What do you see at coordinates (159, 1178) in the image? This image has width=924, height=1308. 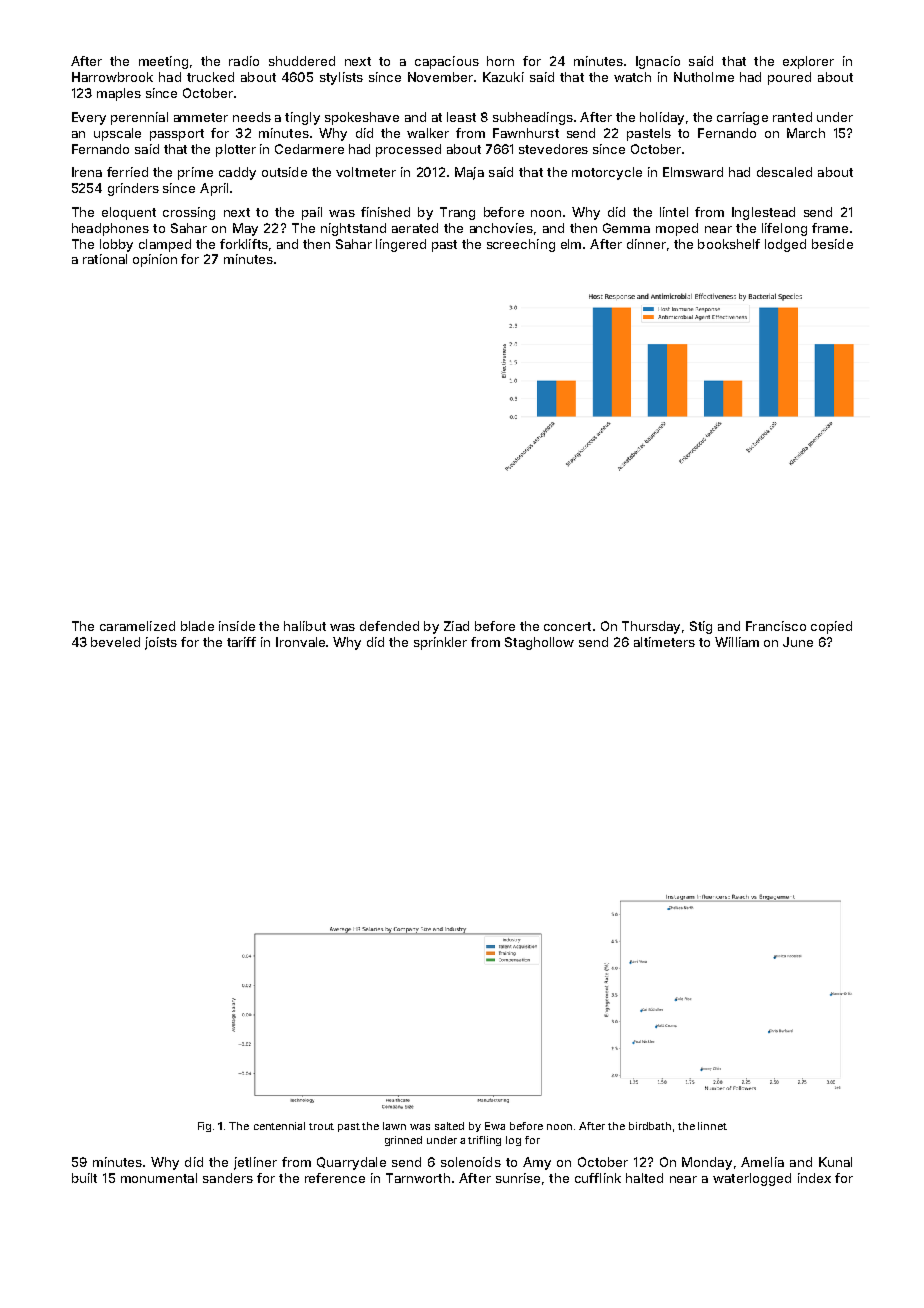 I see `monumental` at bounding box center [159, 1178].
